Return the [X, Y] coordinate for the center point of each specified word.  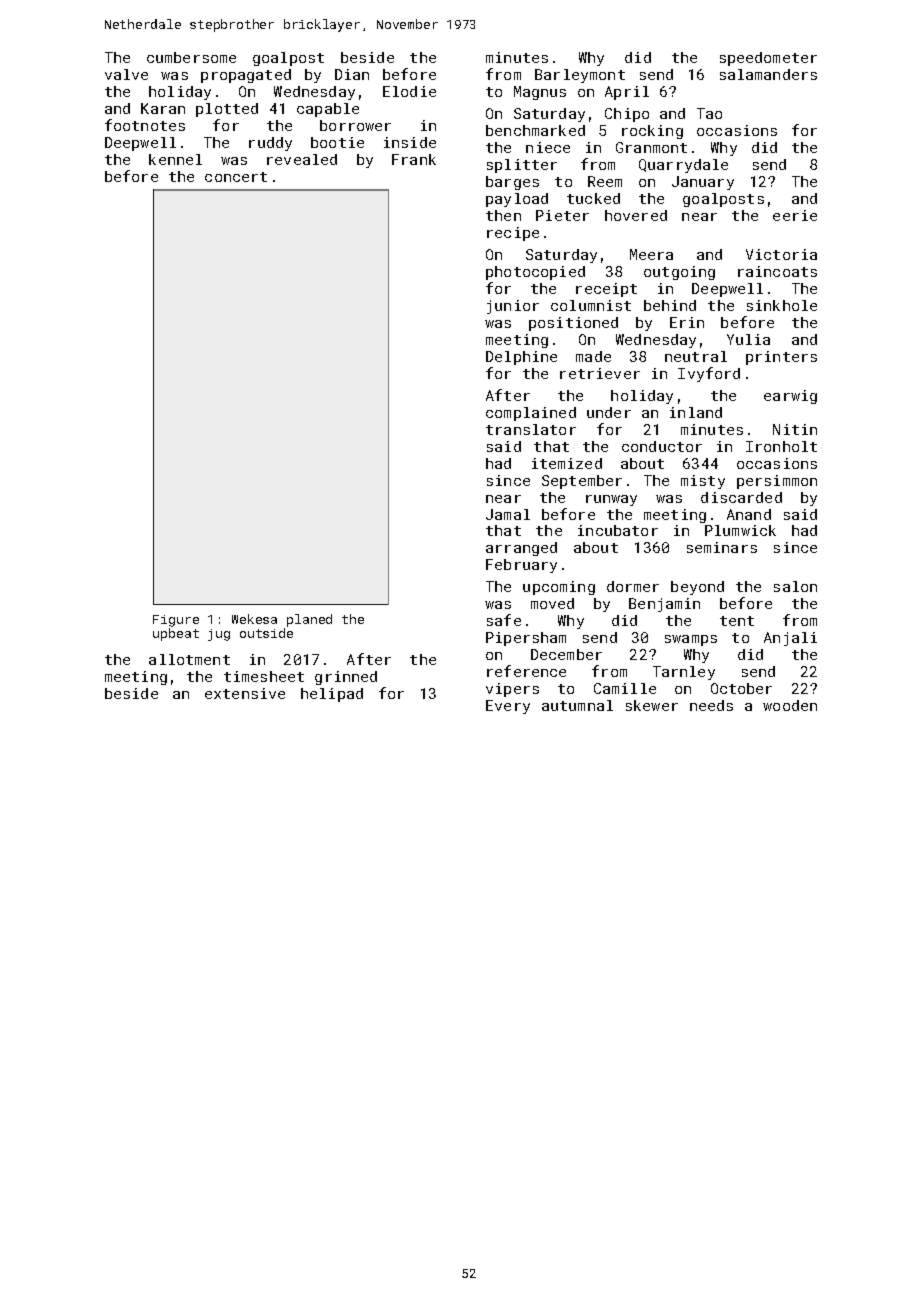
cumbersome [191, 57]
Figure [176, 621]
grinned [346, 678]
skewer [652, 705]
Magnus [540, 93]
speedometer [768, 59]
